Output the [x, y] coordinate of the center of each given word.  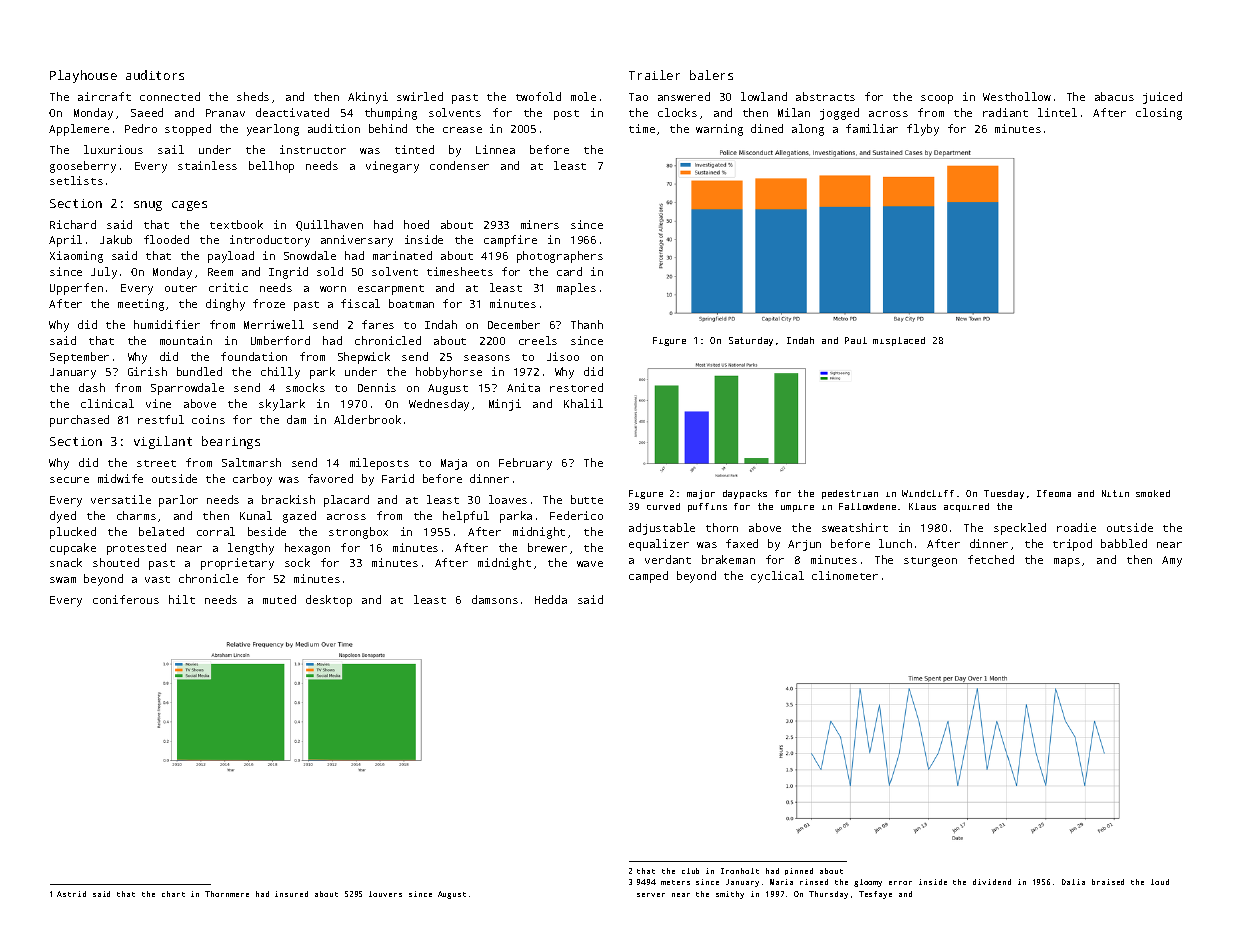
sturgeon [930, 562]
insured [291, 894]
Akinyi [368, 98]
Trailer [654, 75]
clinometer [845, 575]
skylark [282, 405]
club [690, 871]
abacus [1114, 96]
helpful [466, 517]
